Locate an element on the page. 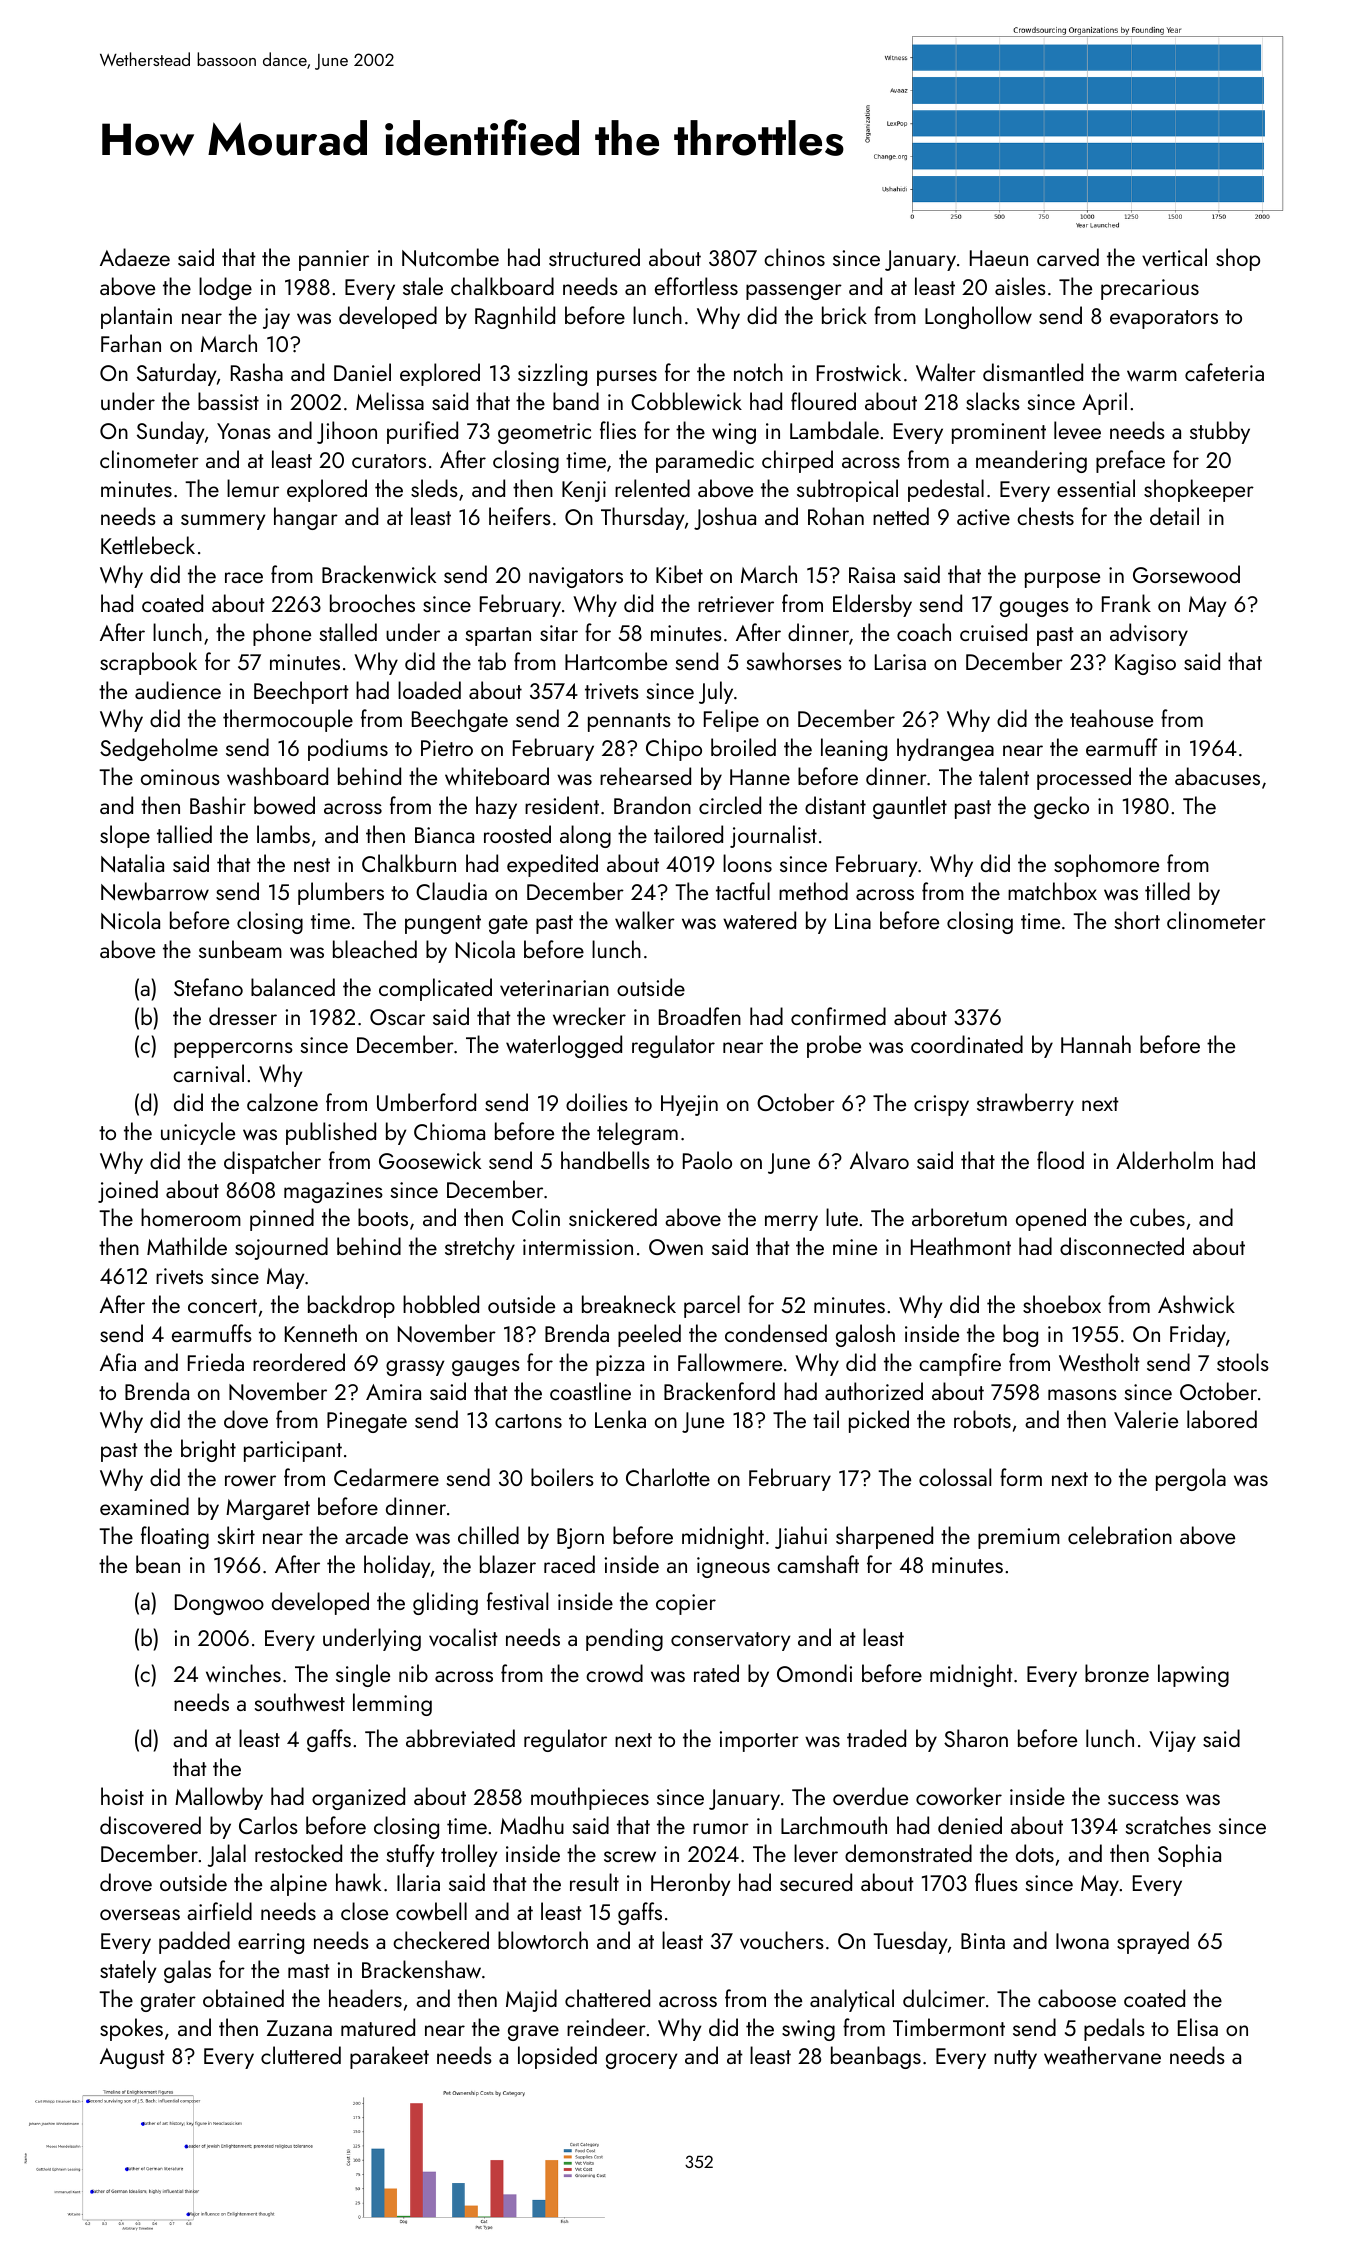  pedestal is located at coordinates (946, 490).
